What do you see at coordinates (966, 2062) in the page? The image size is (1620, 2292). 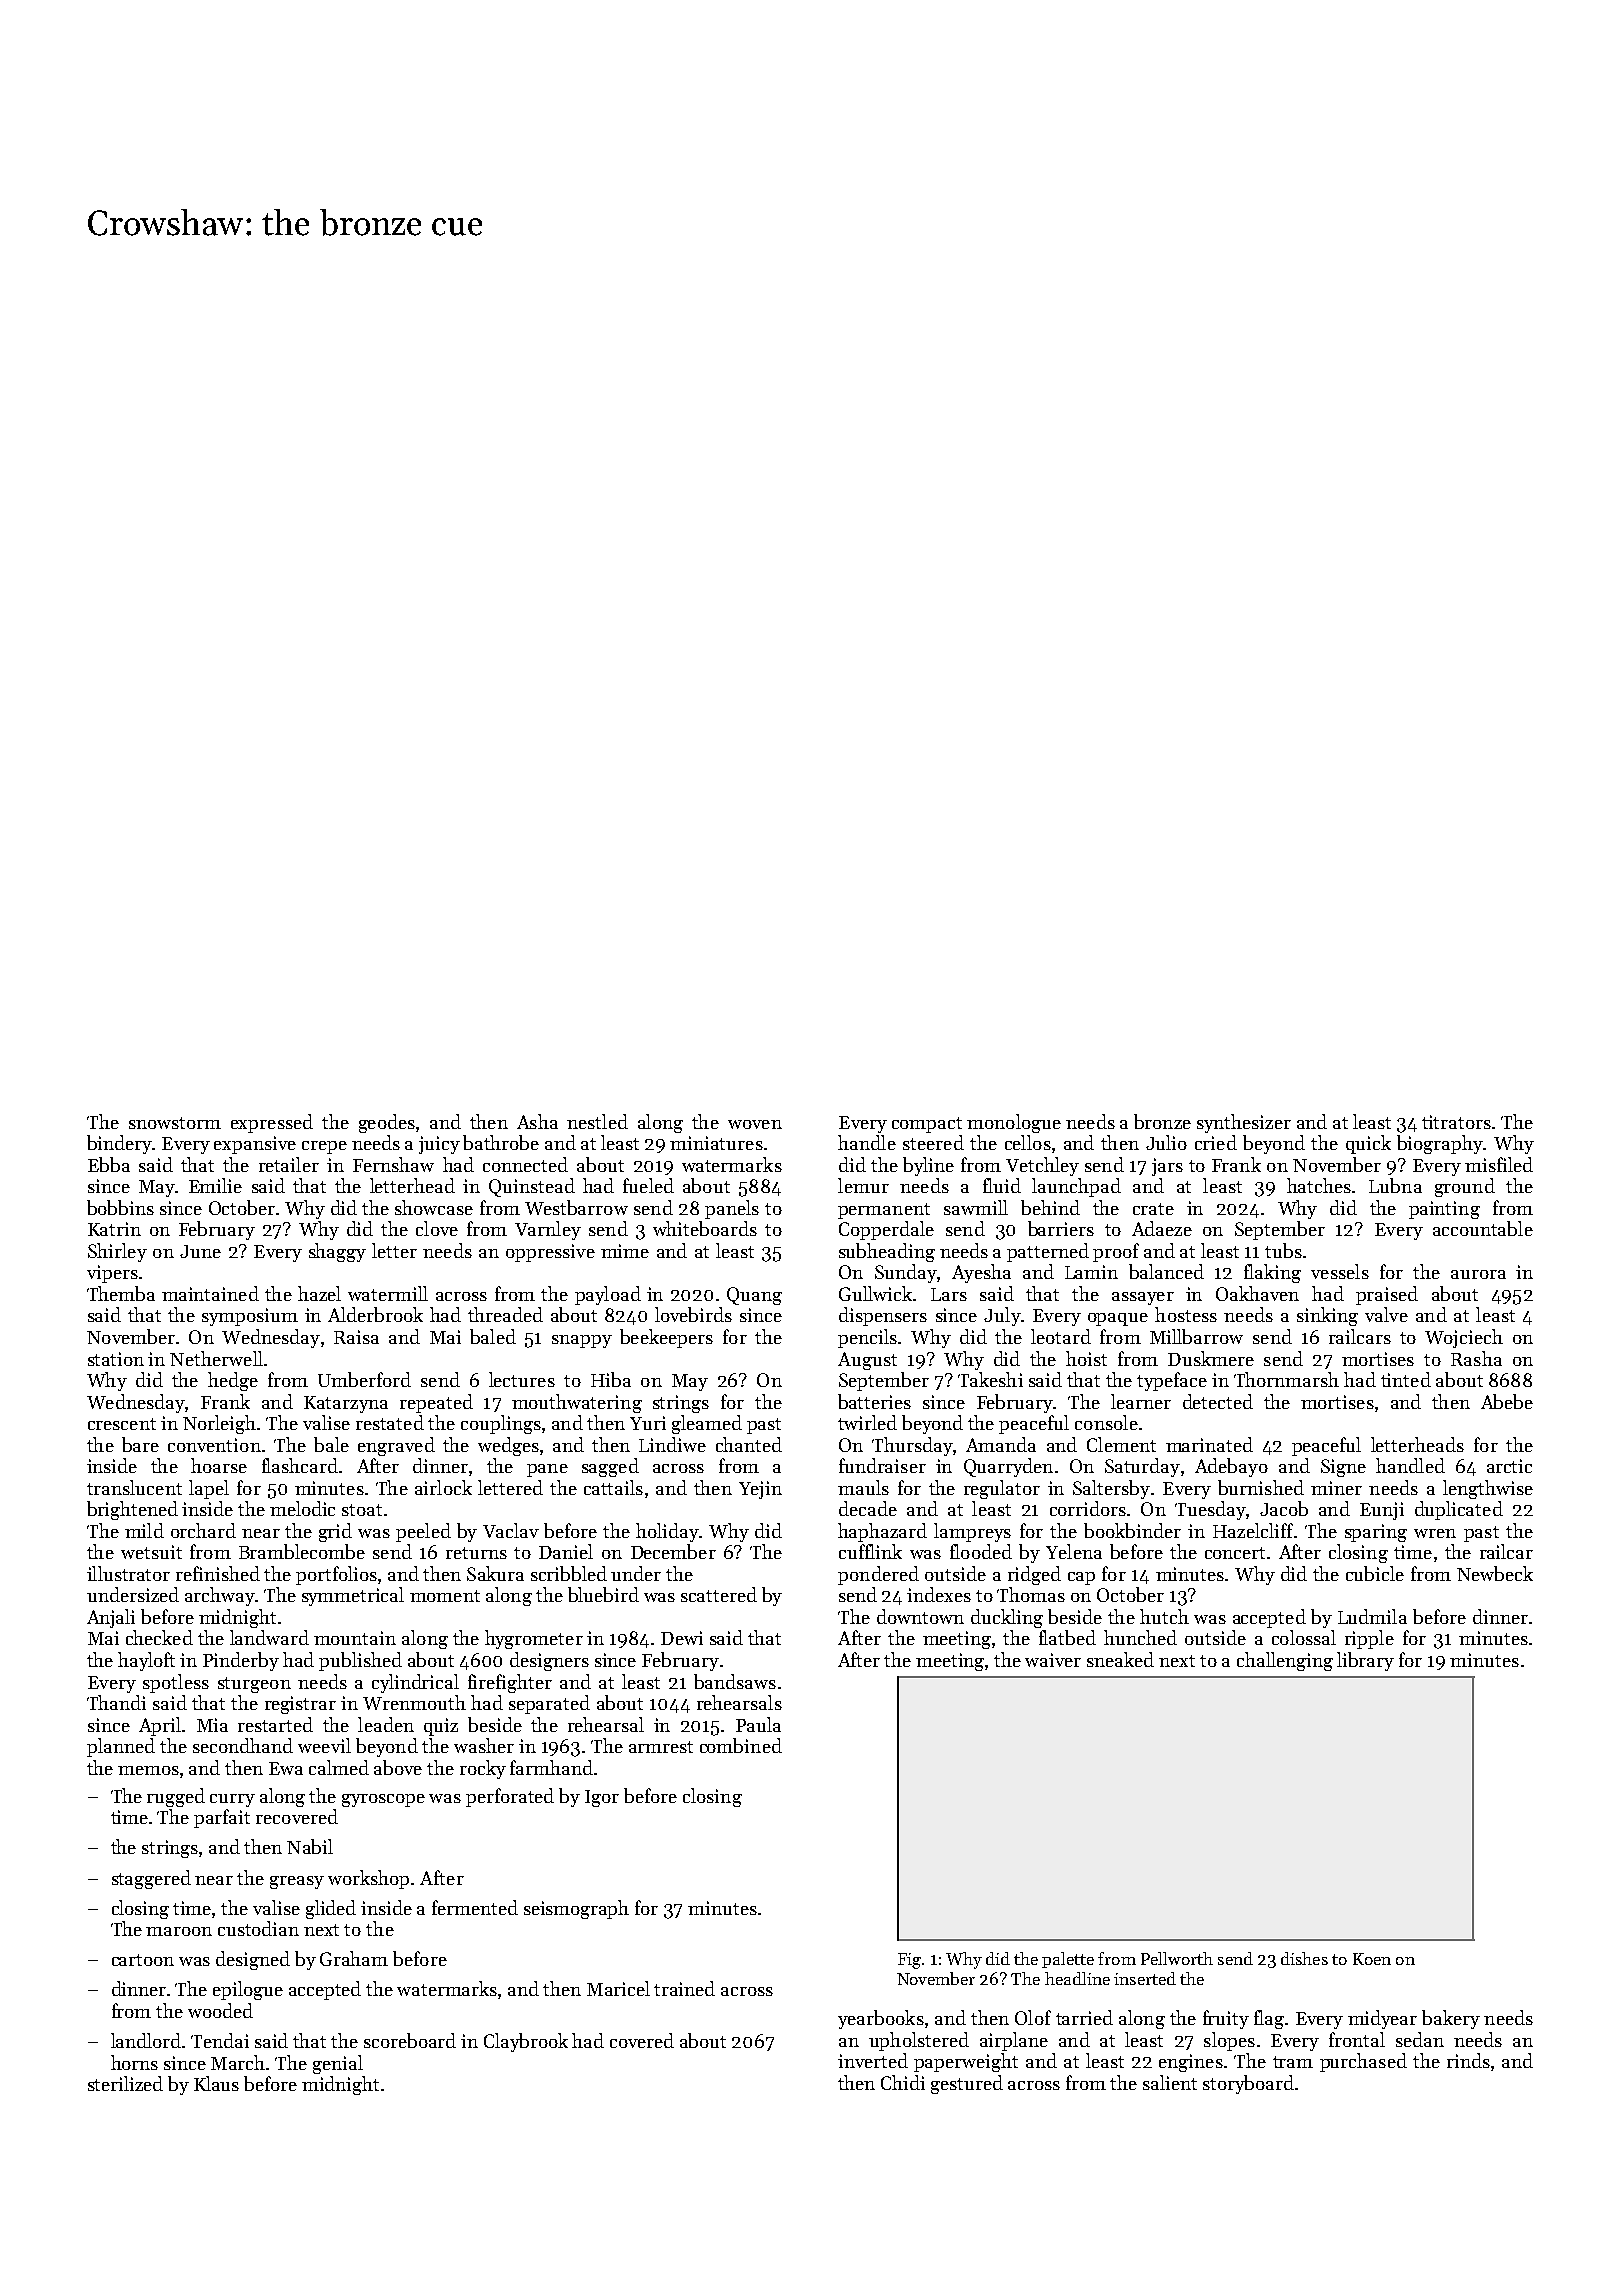 I see `paperweight` at bounding box center [966, 2062].
